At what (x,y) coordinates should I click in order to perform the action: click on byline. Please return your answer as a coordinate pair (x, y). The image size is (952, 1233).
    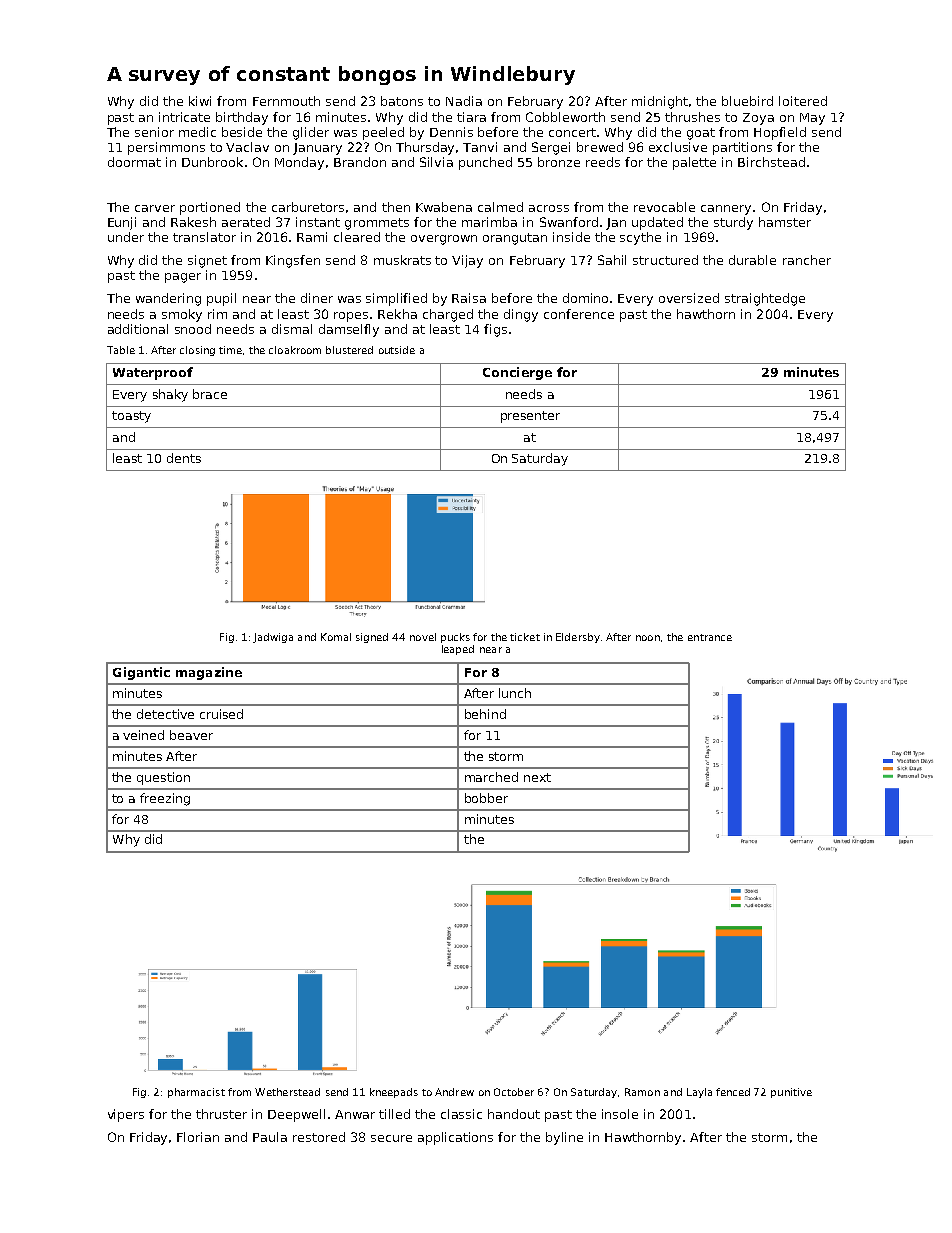
    Looking at the image, I should click on (564, 1138).
